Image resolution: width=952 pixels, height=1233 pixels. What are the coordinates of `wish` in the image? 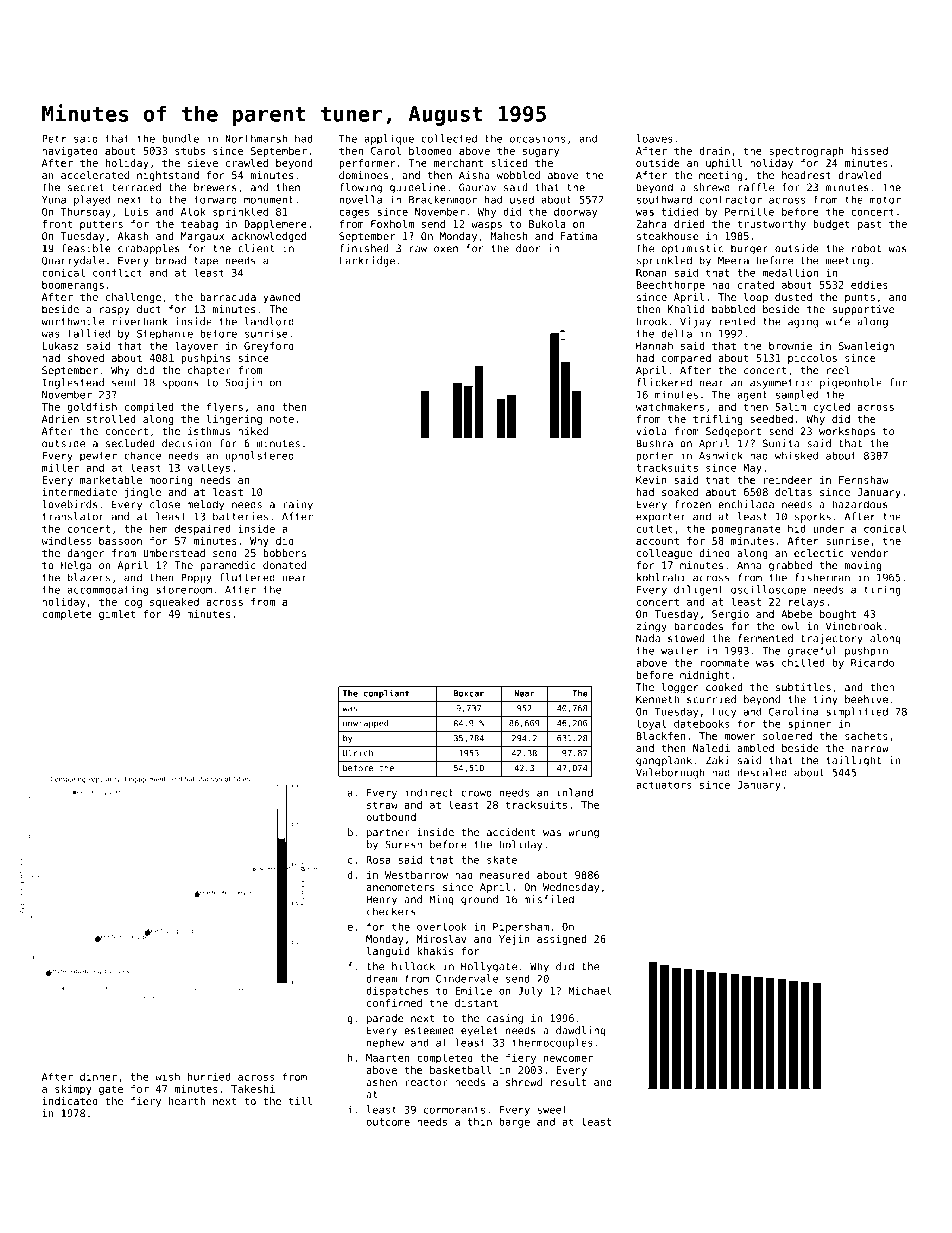 It's located at (167, 1076).
